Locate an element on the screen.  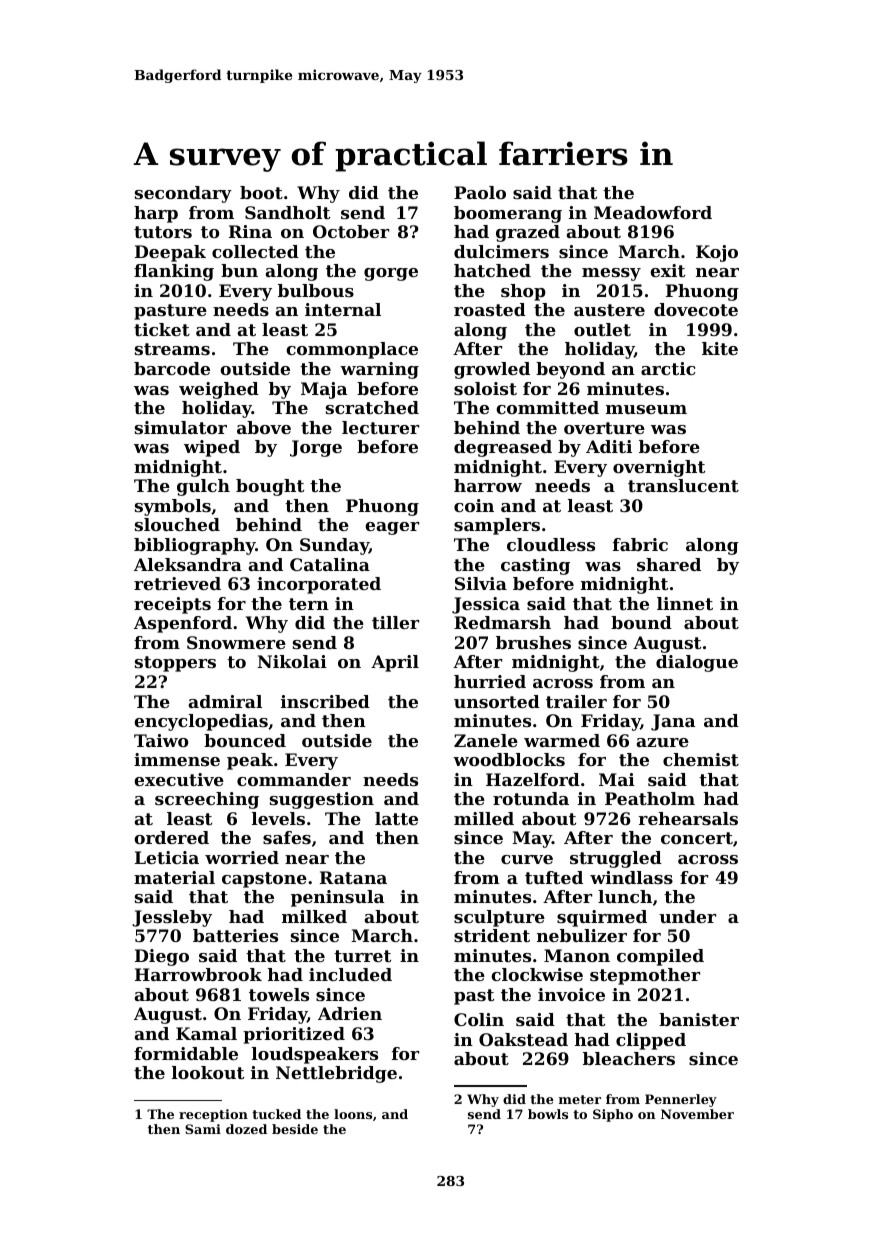
levels is located at coordinates (278, 818).
